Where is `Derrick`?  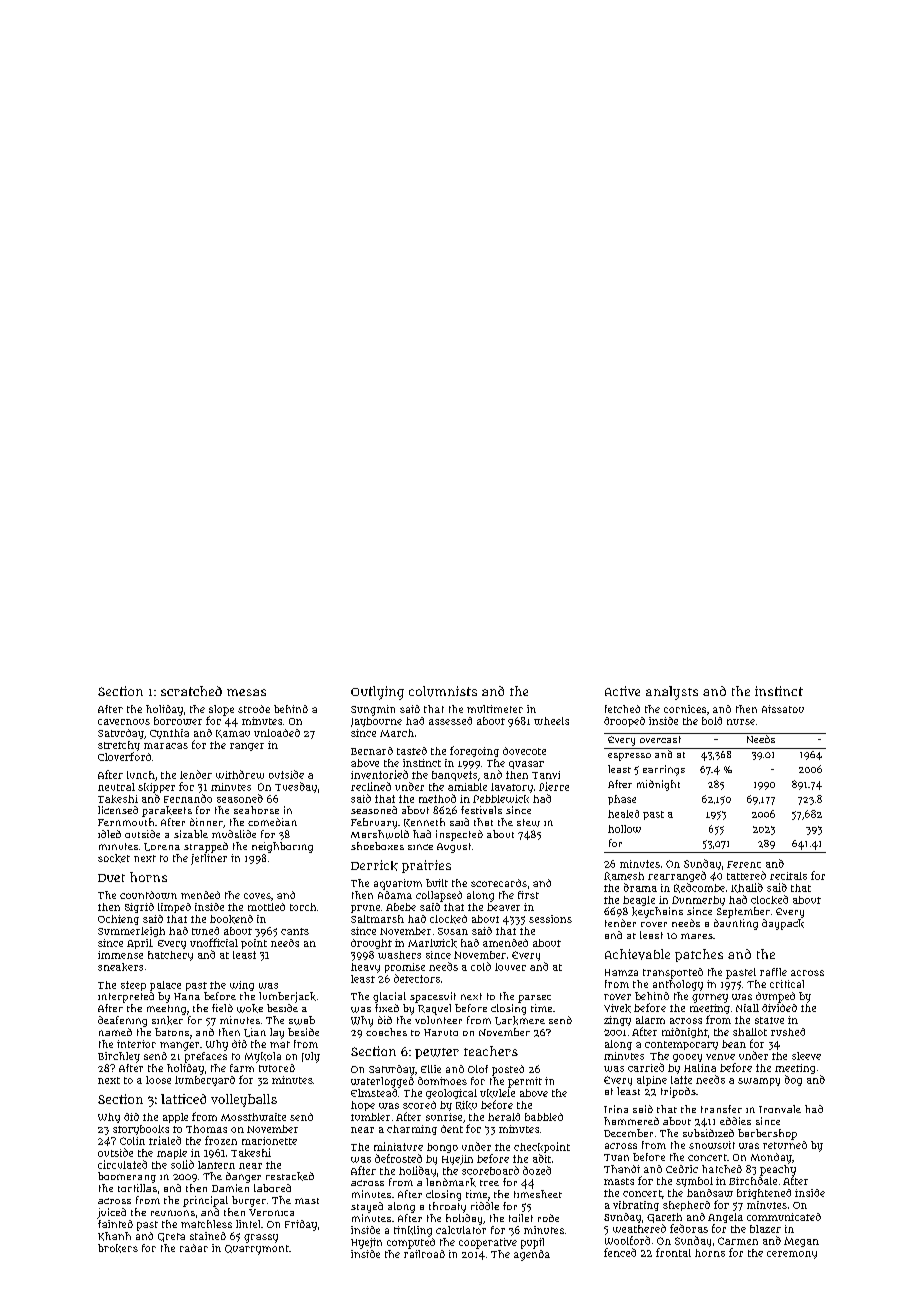 Derrick is located at coordinates (374, 865).
